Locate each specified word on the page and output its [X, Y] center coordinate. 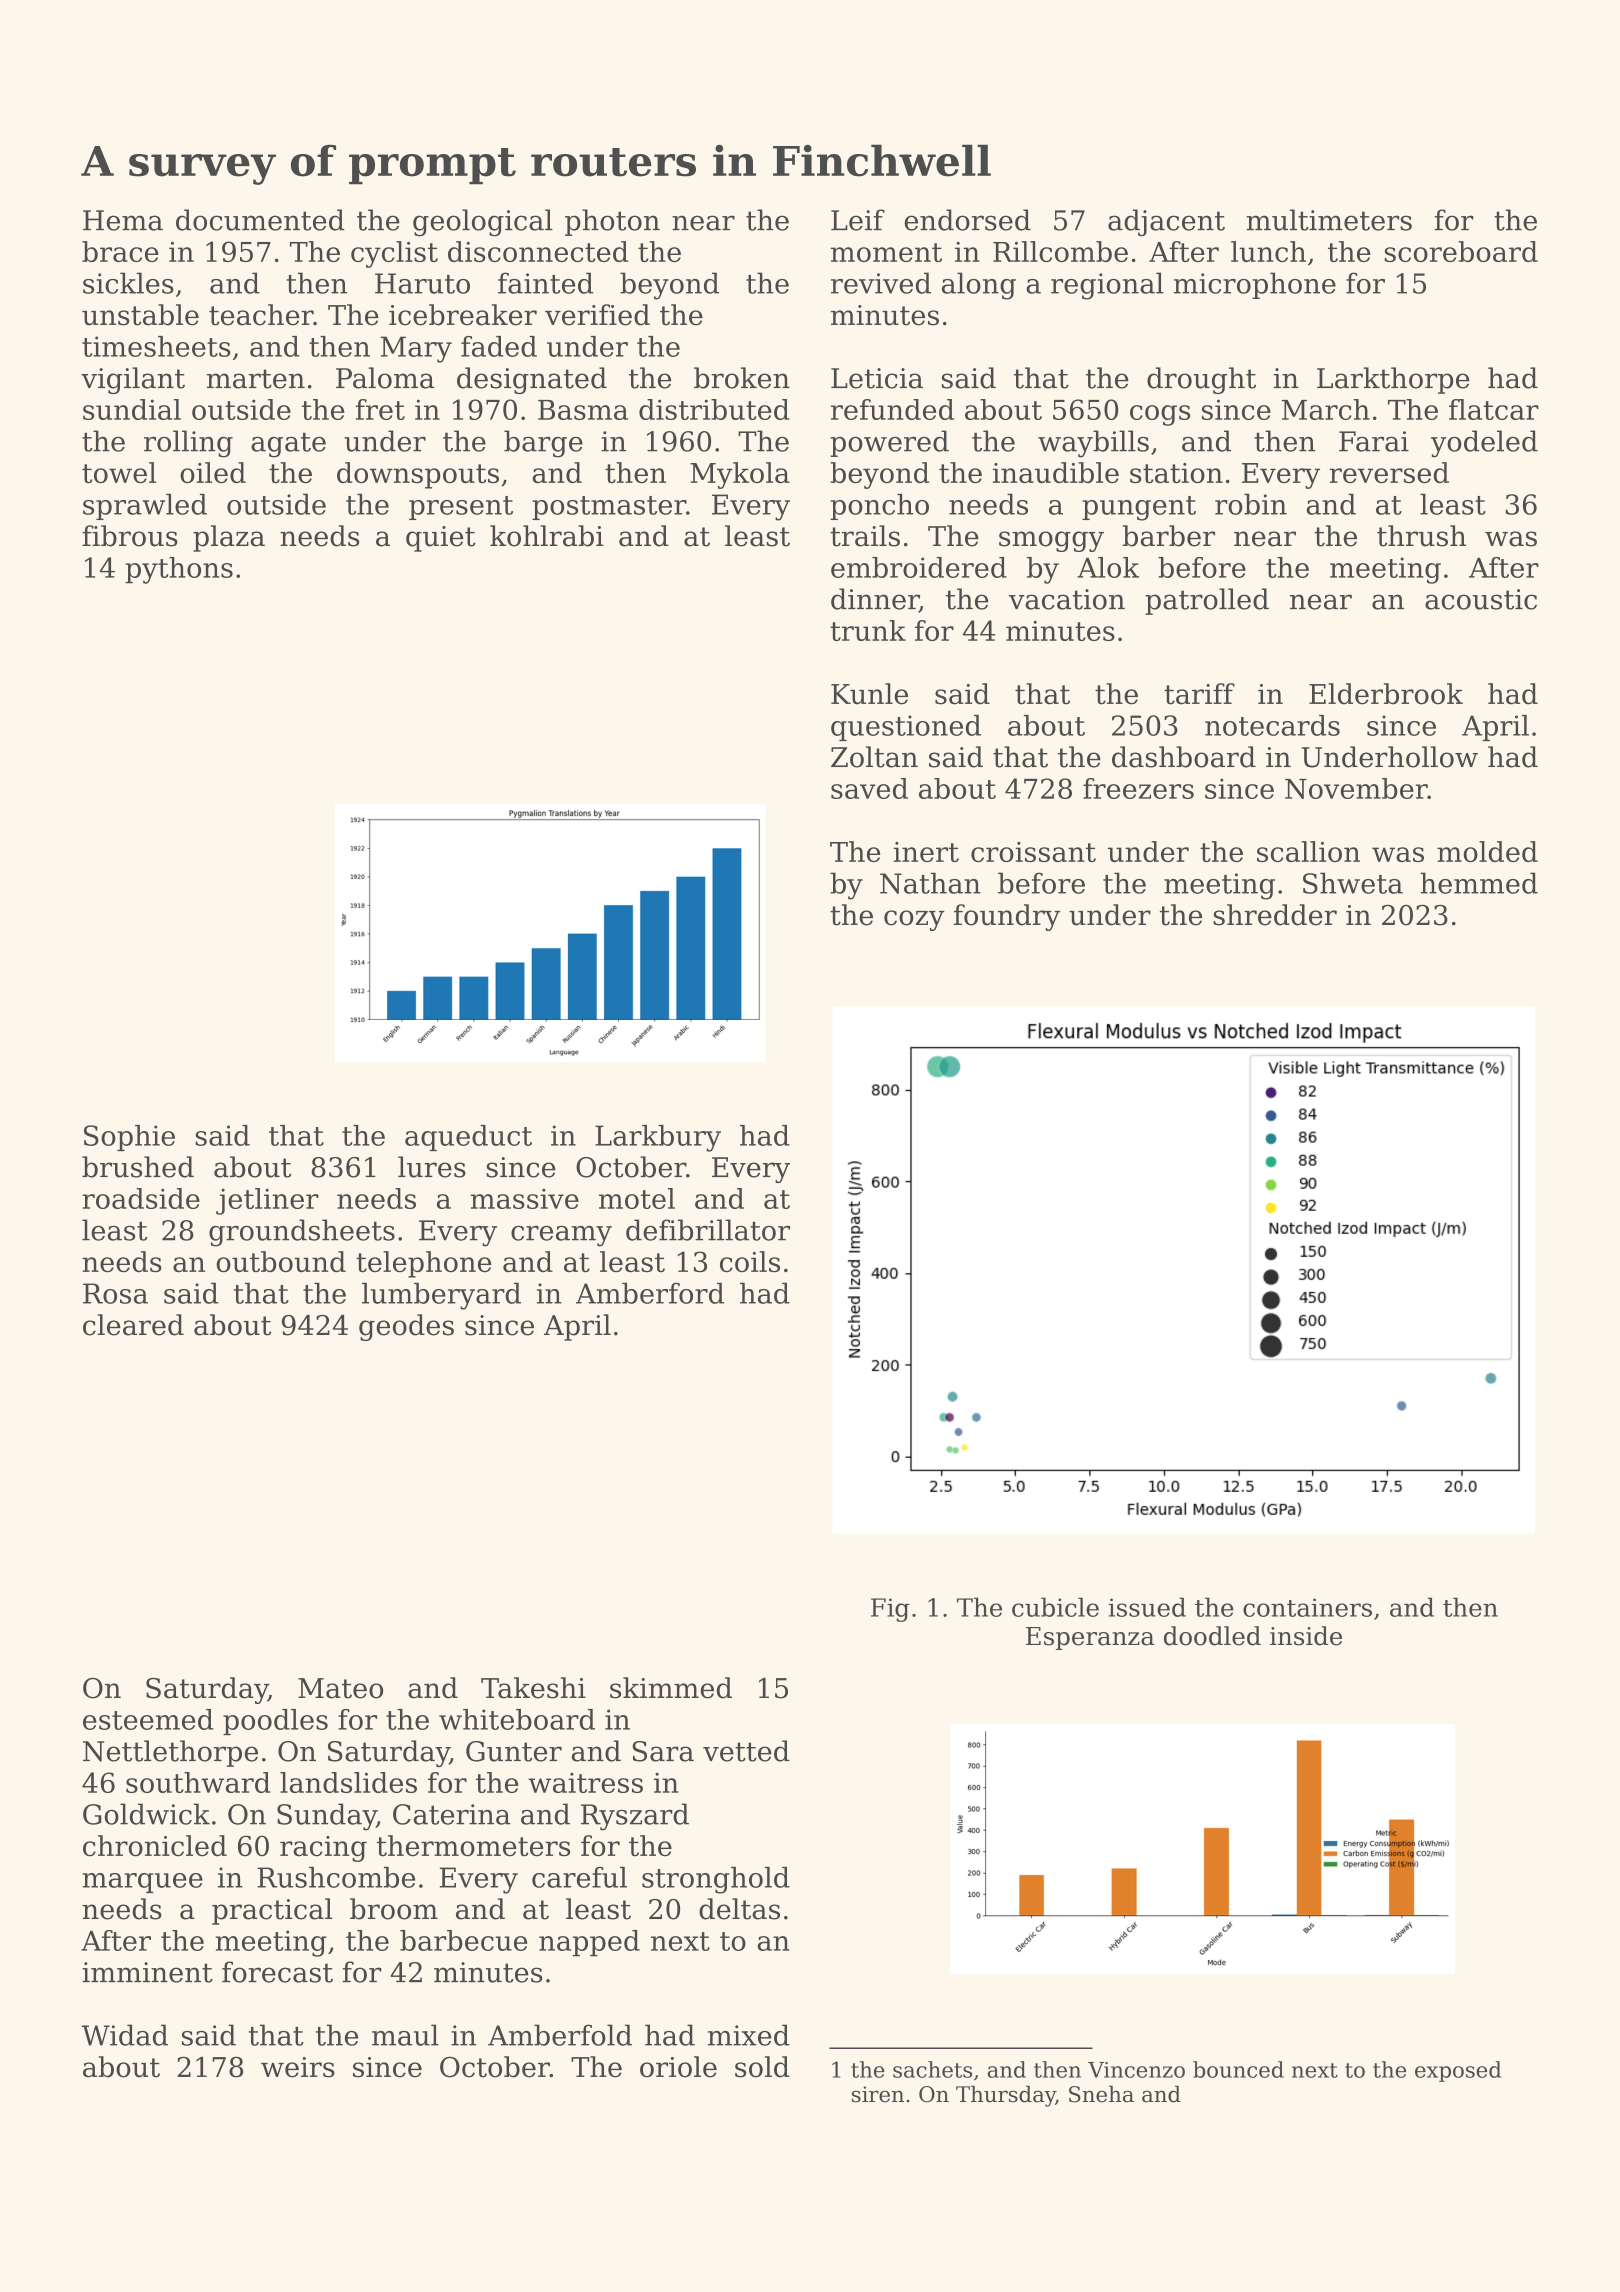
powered [889, 443]
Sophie [129, 1138]
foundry [1007, 917]
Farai [1374, 441]
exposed [1458, 2071]
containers [1307, 1607]
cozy [914, 920]
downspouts [418, 475]
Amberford [650, 1293]
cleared [133, 1325]
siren [878, 2094]
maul [405, 2035]
